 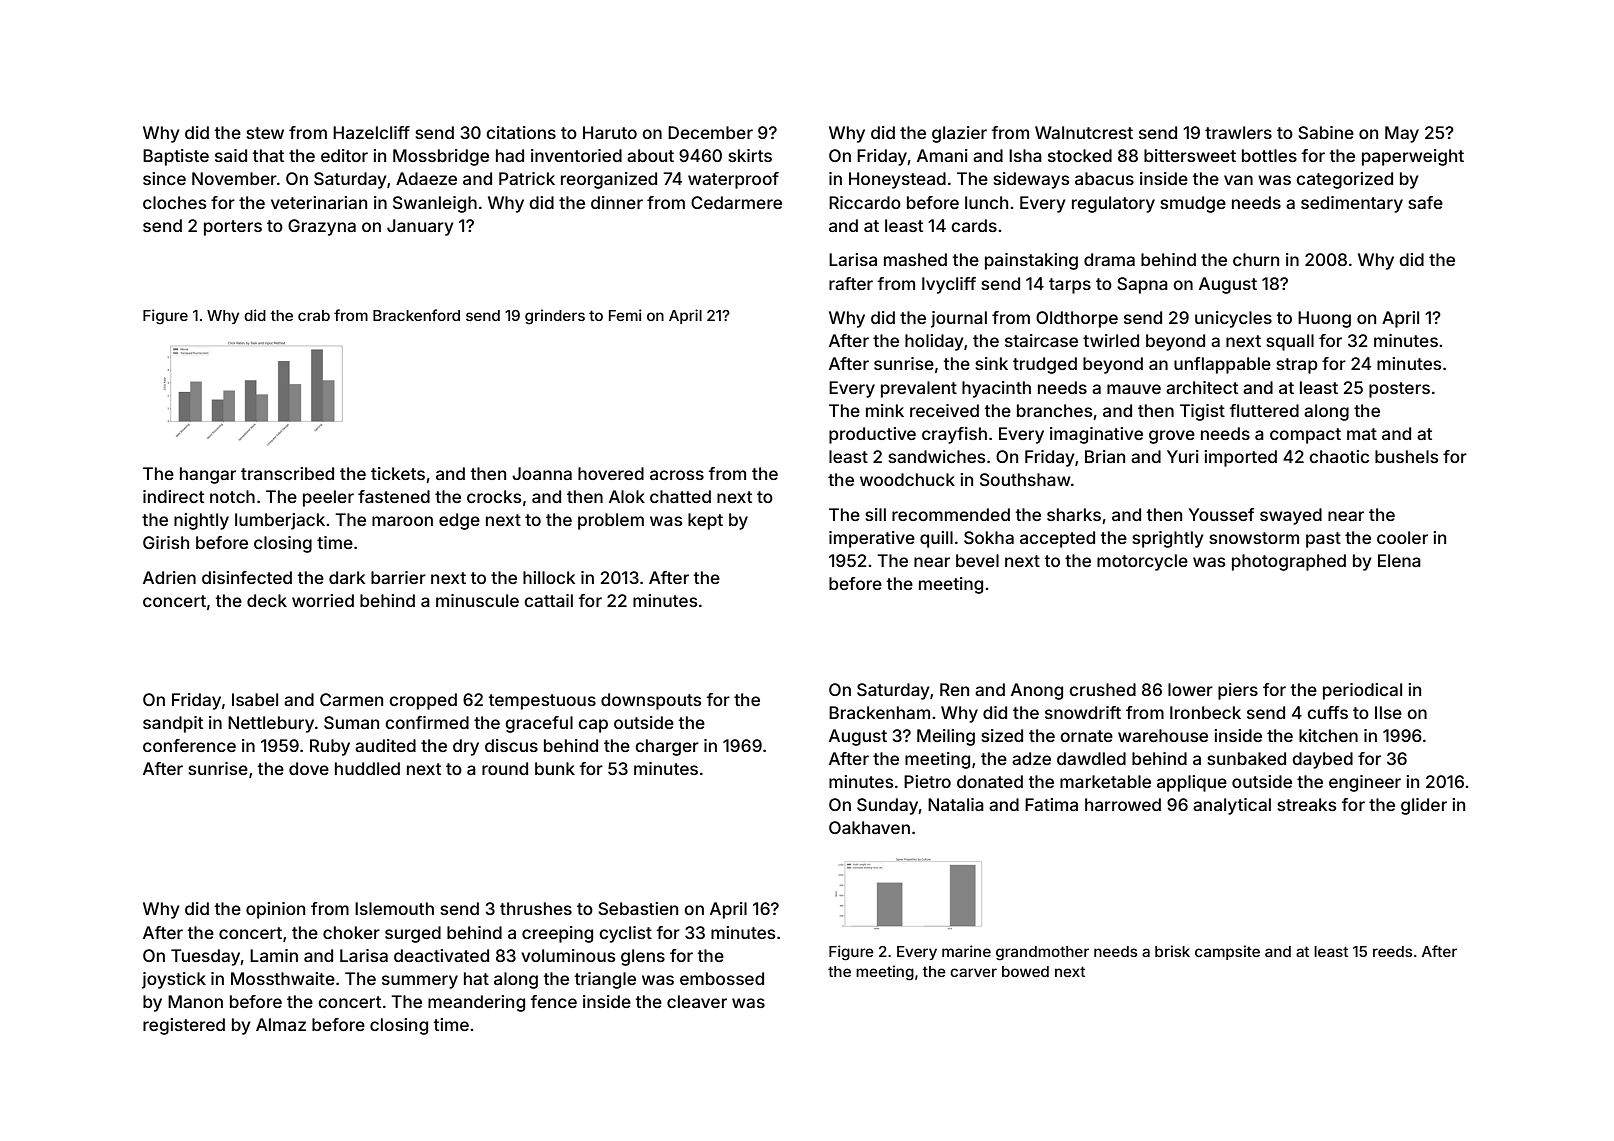 I want to click on Brackenford, so click(x=416, y=315).
